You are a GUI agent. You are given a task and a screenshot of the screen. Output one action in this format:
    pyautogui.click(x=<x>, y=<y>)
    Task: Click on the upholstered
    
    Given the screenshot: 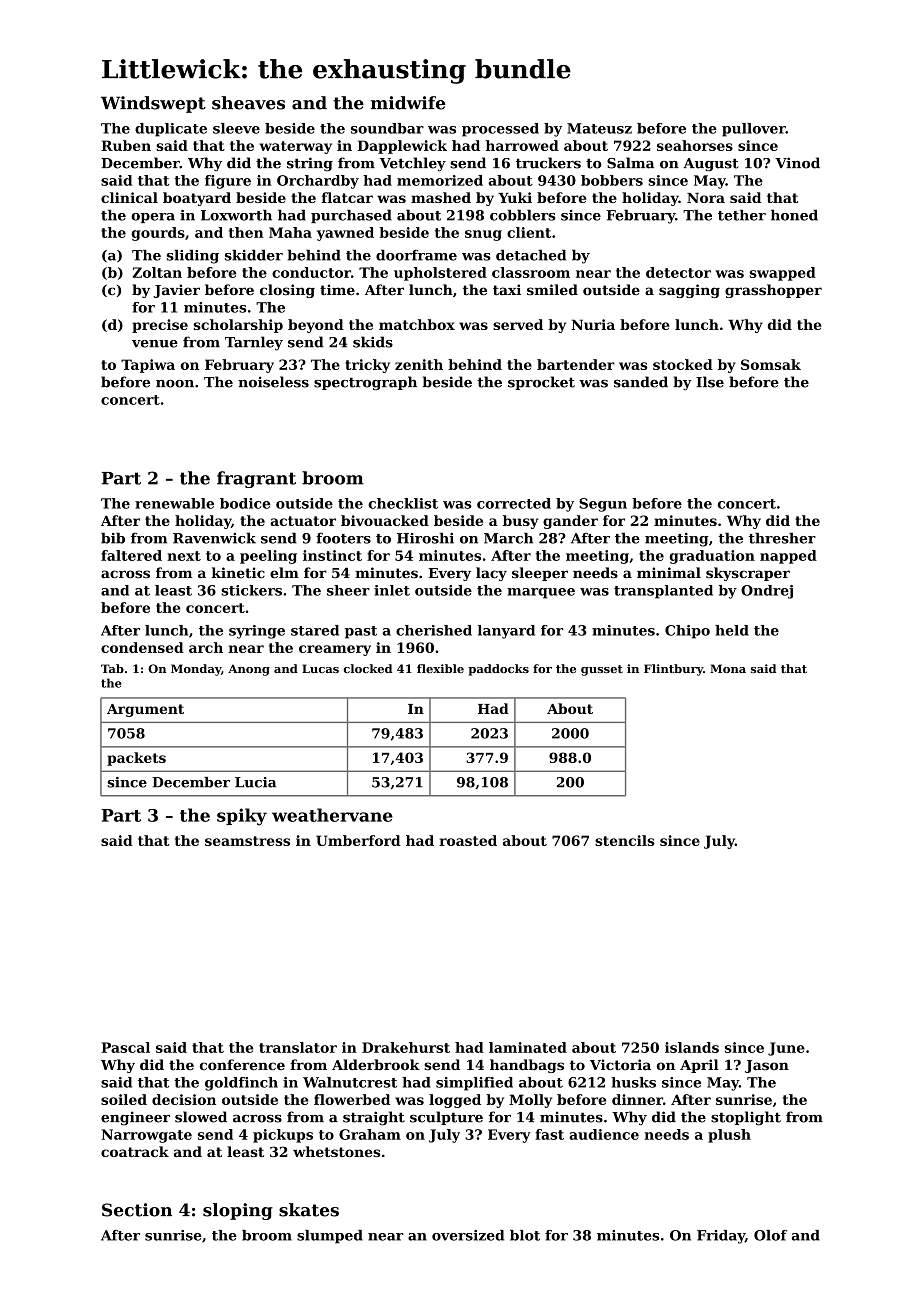 What is the action you would take?
    pyautogui.click(x=440, y=274)
